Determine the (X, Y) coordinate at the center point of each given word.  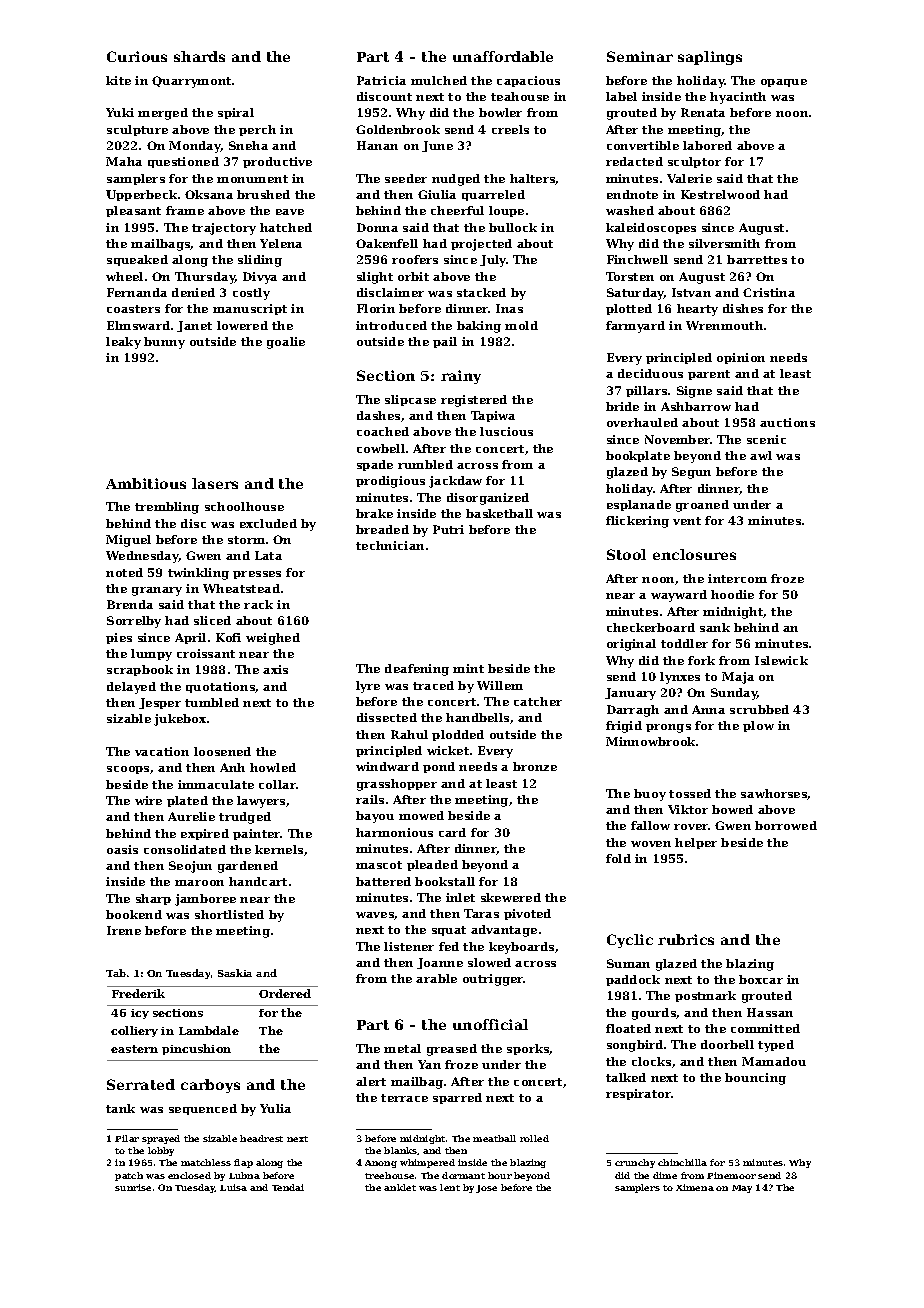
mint (468, 668)
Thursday (205, 278)
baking (479, 327)
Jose (486, 1189)
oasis (122, 849)
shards (199, 56)
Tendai (288, 1187)
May (742, 1189)
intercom (737, 578)
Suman (628, 963)
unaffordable (503, 56)
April (190, 638)
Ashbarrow (696, 406)
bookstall (445, 881)
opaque (784, 83)
